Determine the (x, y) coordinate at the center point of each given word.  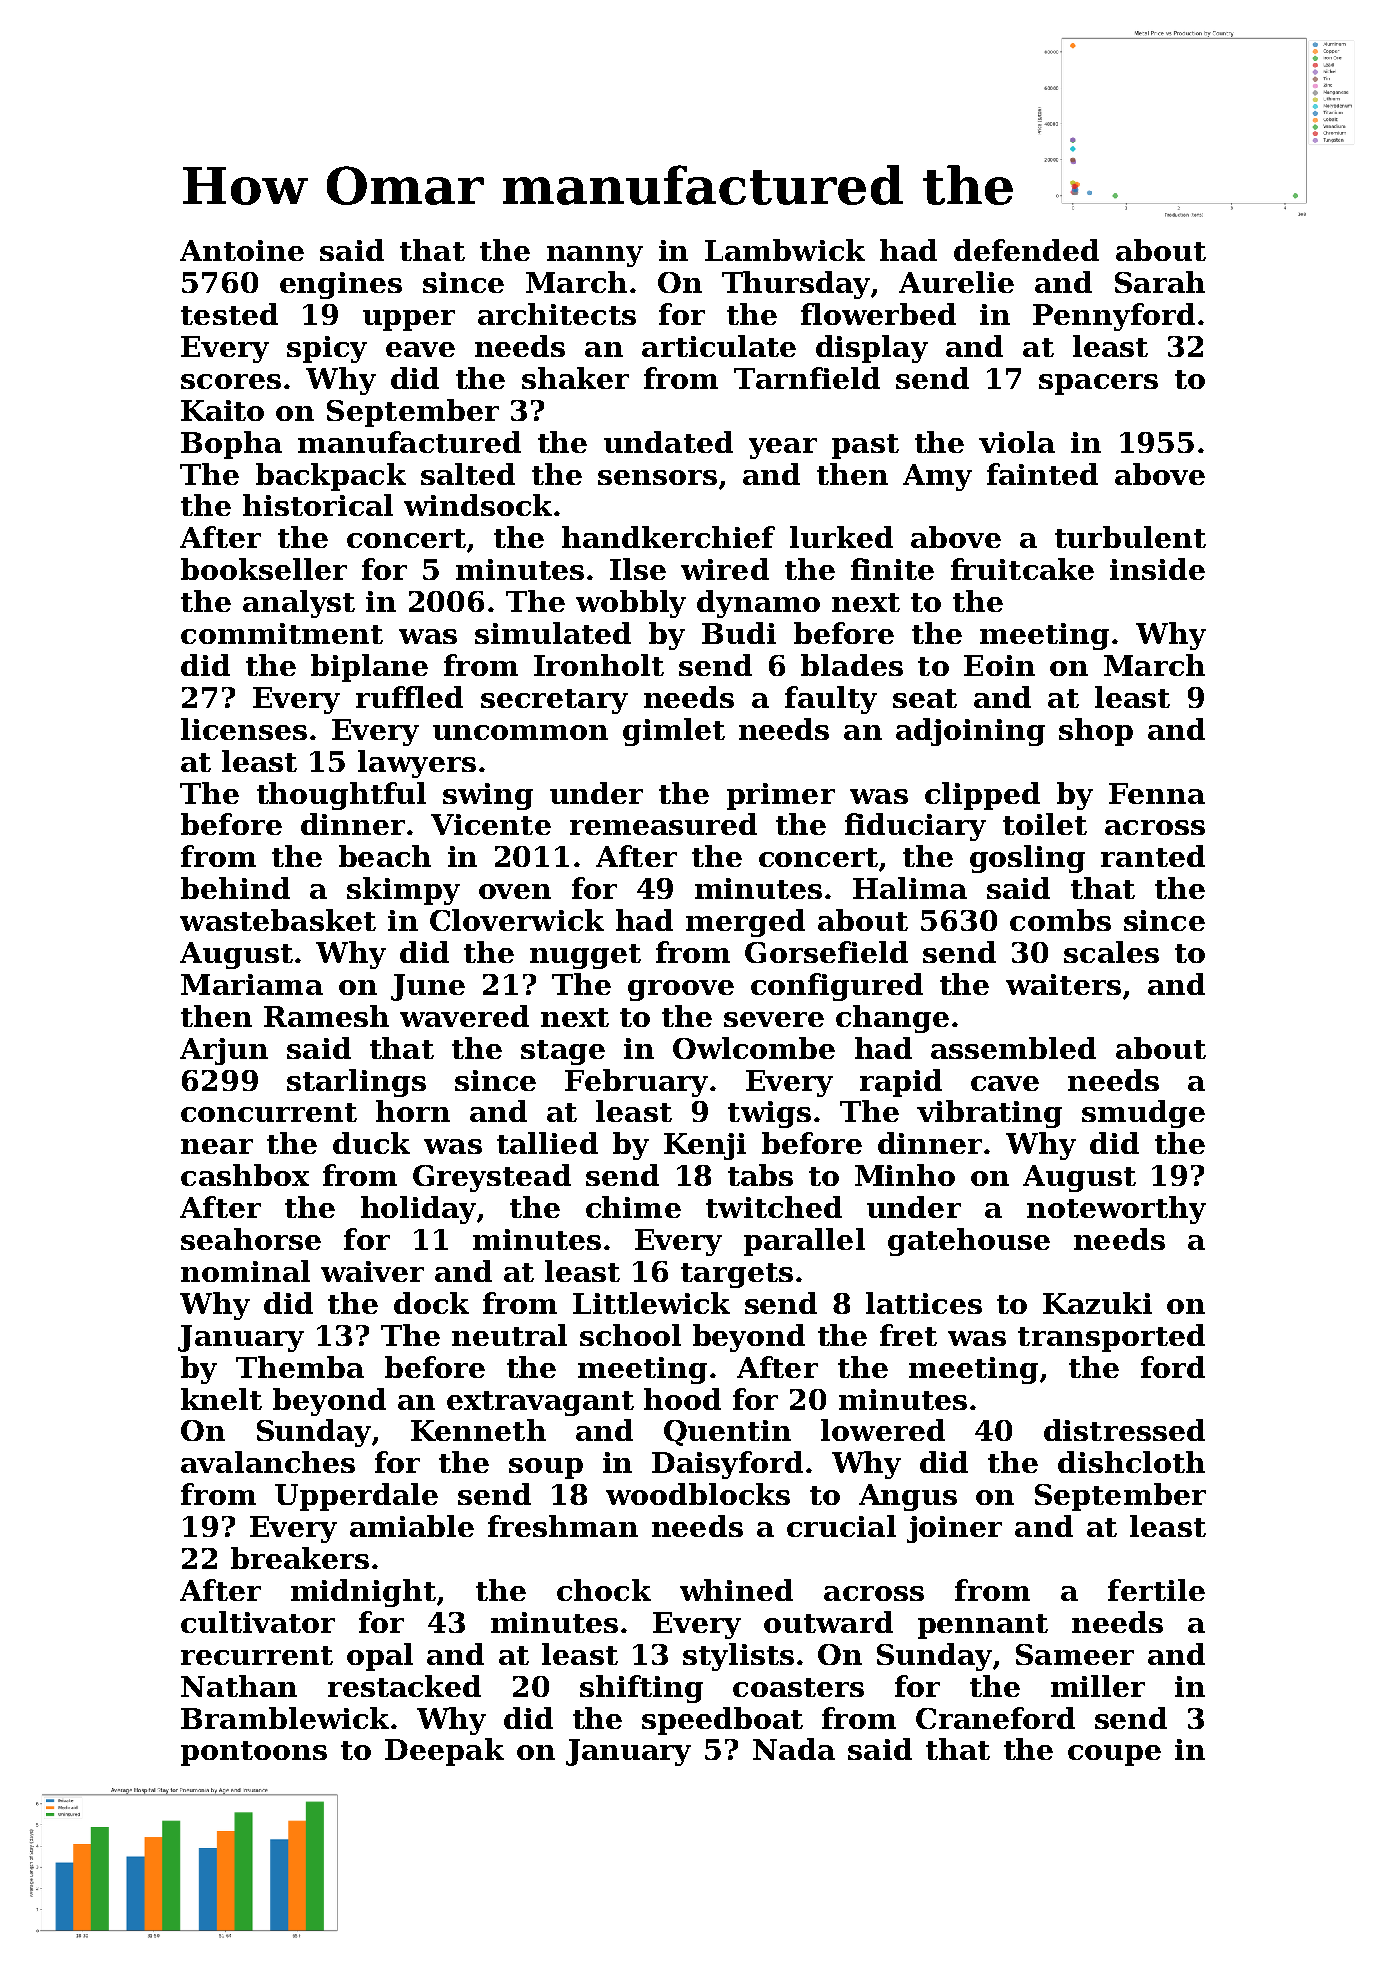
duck (371, 1143)
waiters (1063, 984)
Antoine (242, 250)
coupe (1114, 1755)
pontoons (254, 1753)
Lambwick (785, 250)
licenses (244, 729)
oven (515, 891)
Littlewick (651, 1303)
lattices (924, 1303)
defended (1026, 250)
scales (1111, 952)
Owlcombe (754, 1048)
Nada (794, 1749)
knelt (221, 1399)
